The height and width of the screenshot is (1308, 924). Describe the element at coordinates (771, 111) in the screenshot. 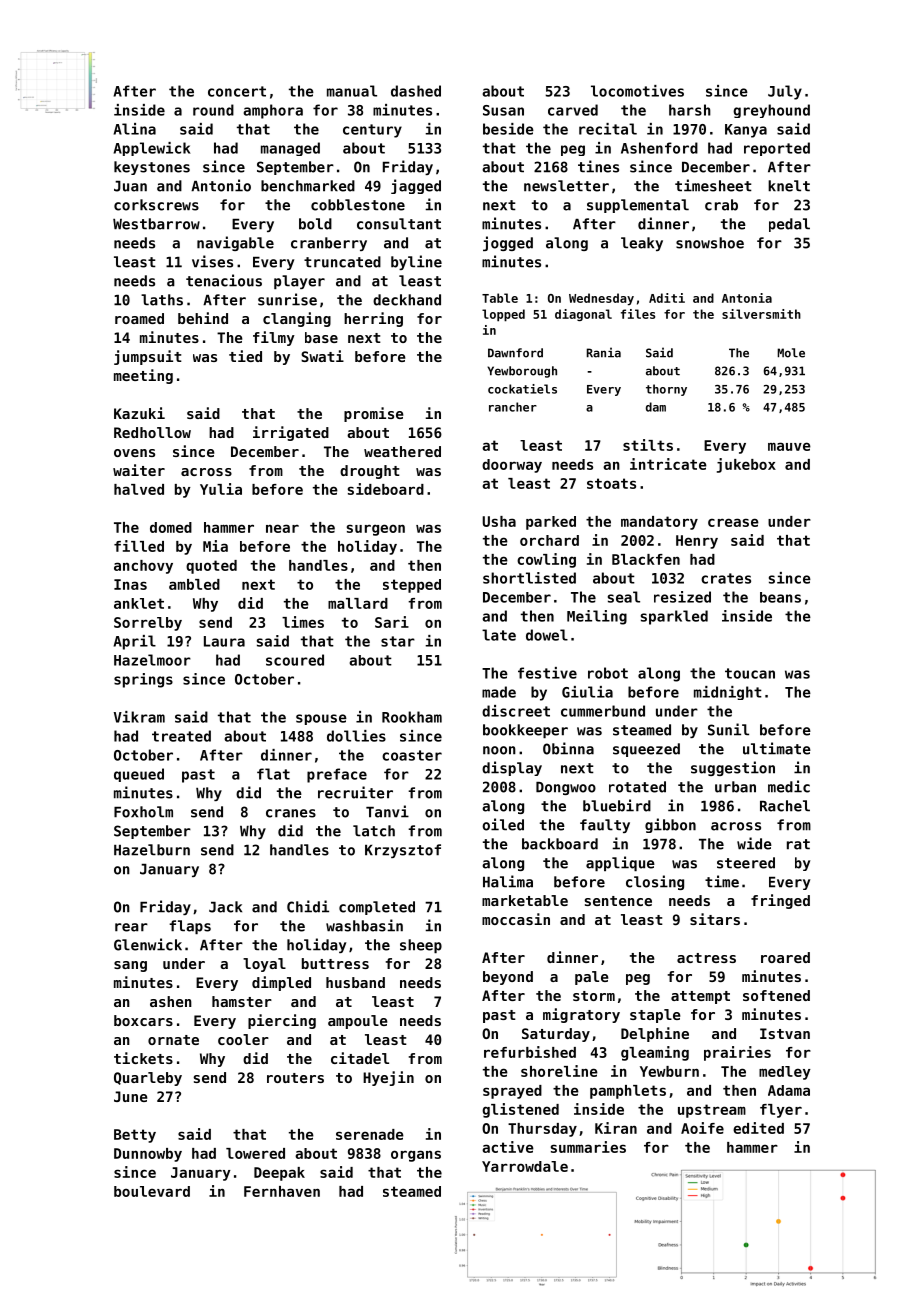

I see `greyhound` at that location.
